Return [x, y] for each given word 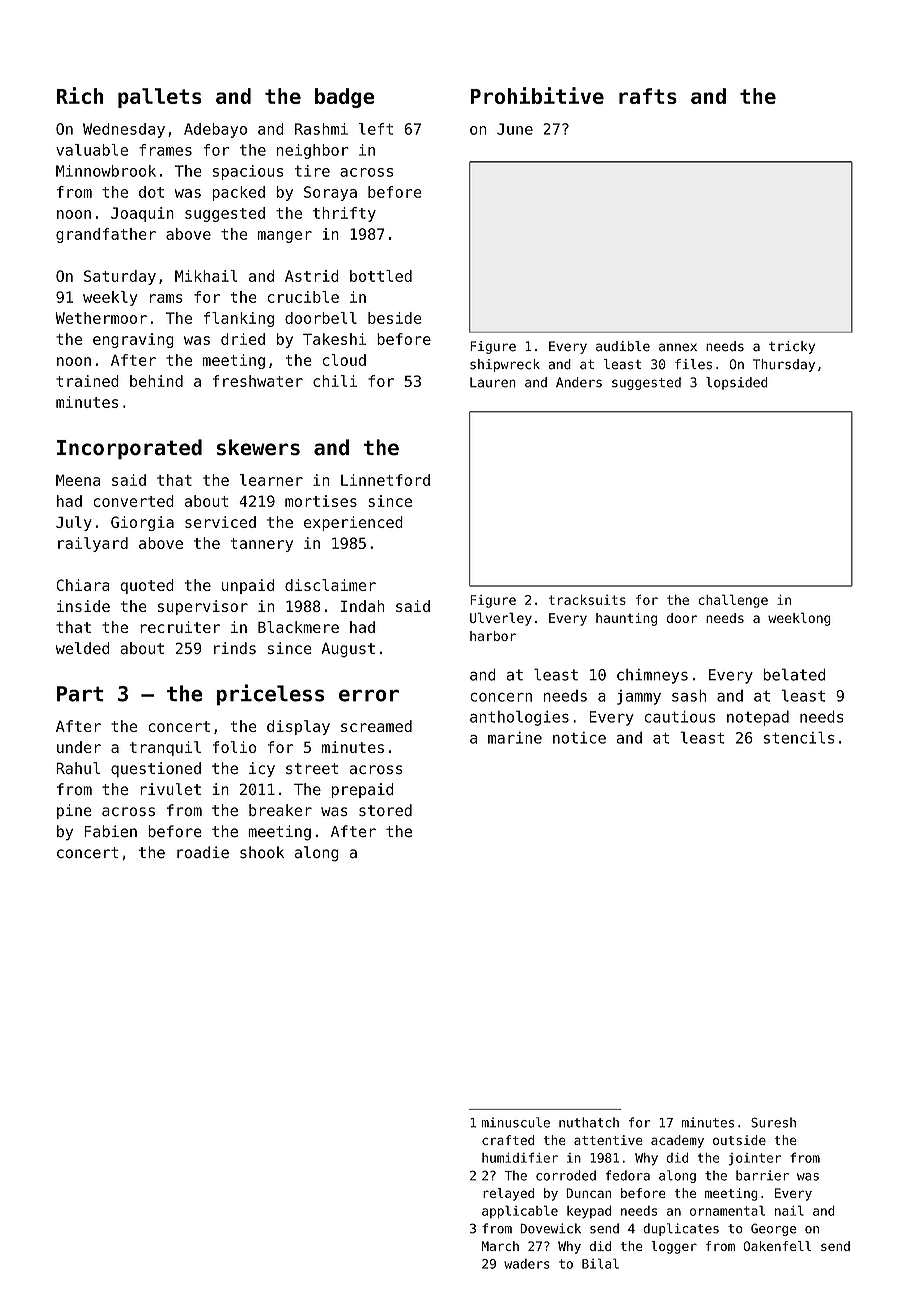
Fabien [110, 831]
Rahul [78, 768]
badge [345, 98]
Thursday [784, 365]
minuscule [516, 1122]
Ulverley [501, 619]
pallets [160, 98]
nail [789, 1210]
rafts [648, 96]
